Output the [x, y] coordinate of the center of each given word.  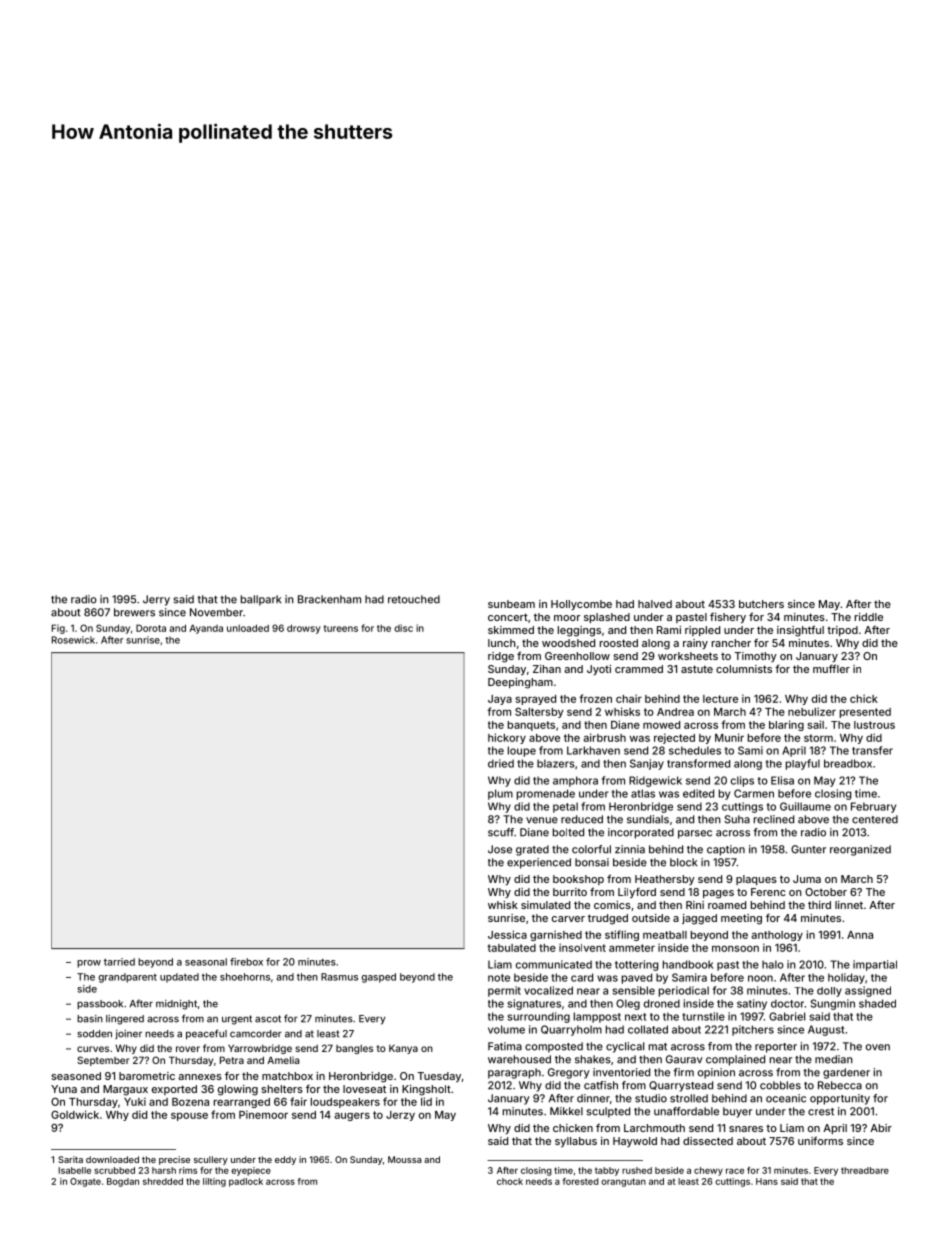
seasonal [206, 962]
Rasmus [339, 977]
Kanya [403, 1049]
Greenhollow [577, 656]
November [216, 612]
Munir [729, 737]
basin [90, 1019]
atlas [643, 793]
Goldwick [75, 1114]
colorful [591, 849]
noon [760, 978]
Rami [669, 630]
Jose [500, 849]
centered [875, 819]
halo [773, 964]
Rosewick [73, 640]
